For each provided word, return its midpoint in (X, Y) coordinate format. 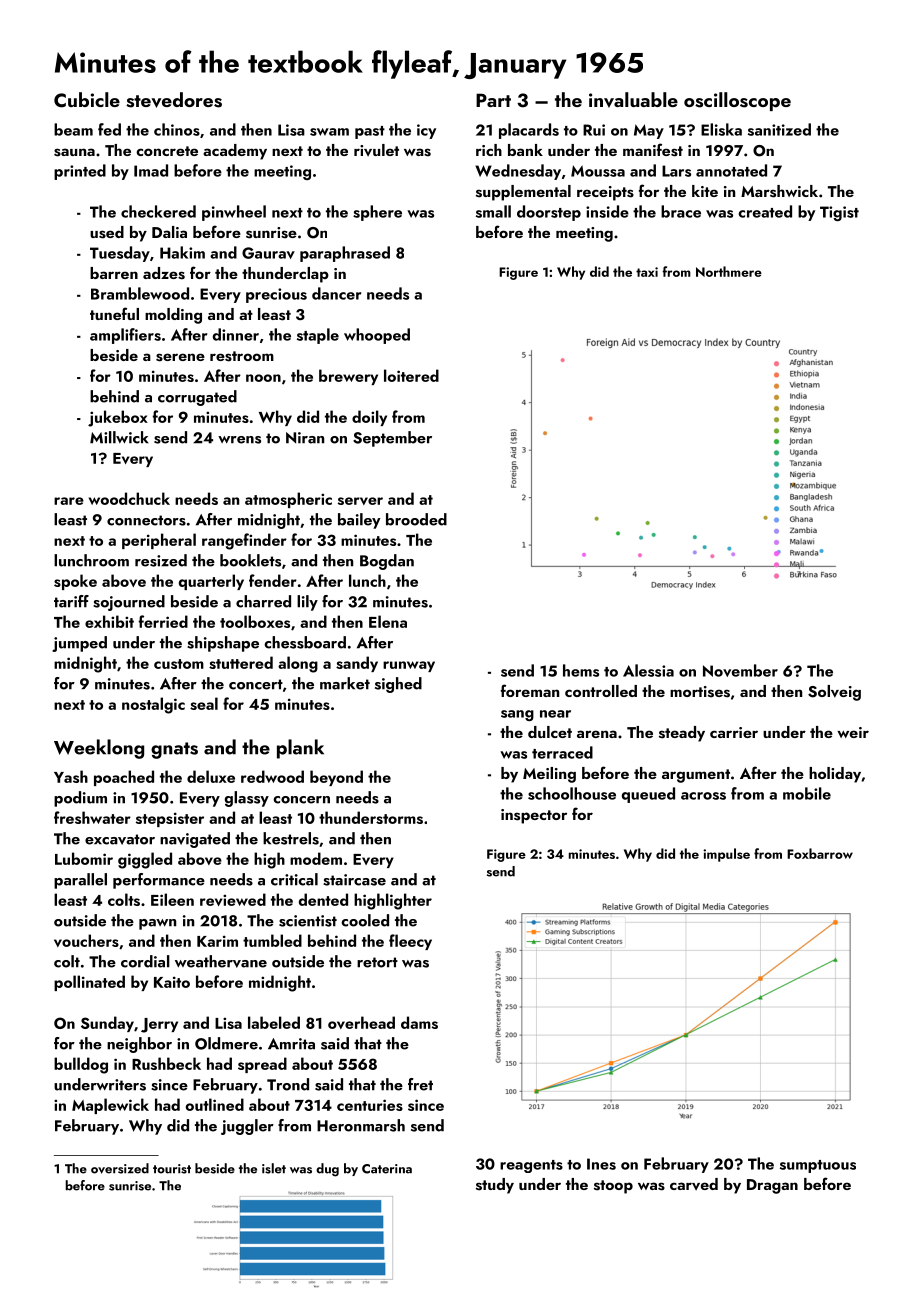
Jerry (159, 1025)
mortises (700, 692)
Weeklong (99, 749)
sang (517, 715)
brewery (348, 377)
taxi (647, 272)
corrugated (197, 398)
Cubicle (87, 100)
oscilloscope (737, 101)
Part (493, 100)
